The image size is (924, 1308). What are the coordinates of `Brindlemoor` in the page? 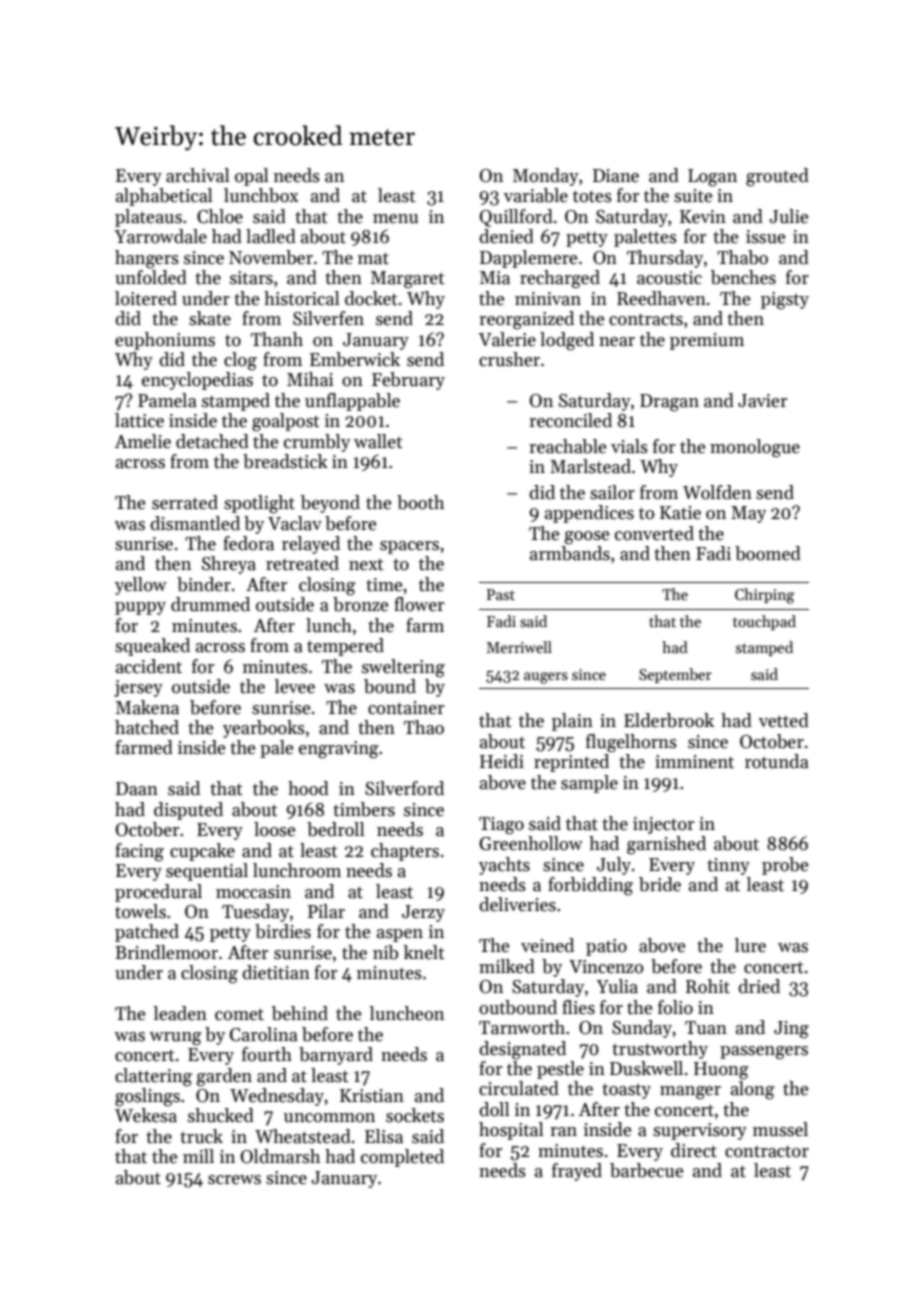 It's located at (166, 952).
